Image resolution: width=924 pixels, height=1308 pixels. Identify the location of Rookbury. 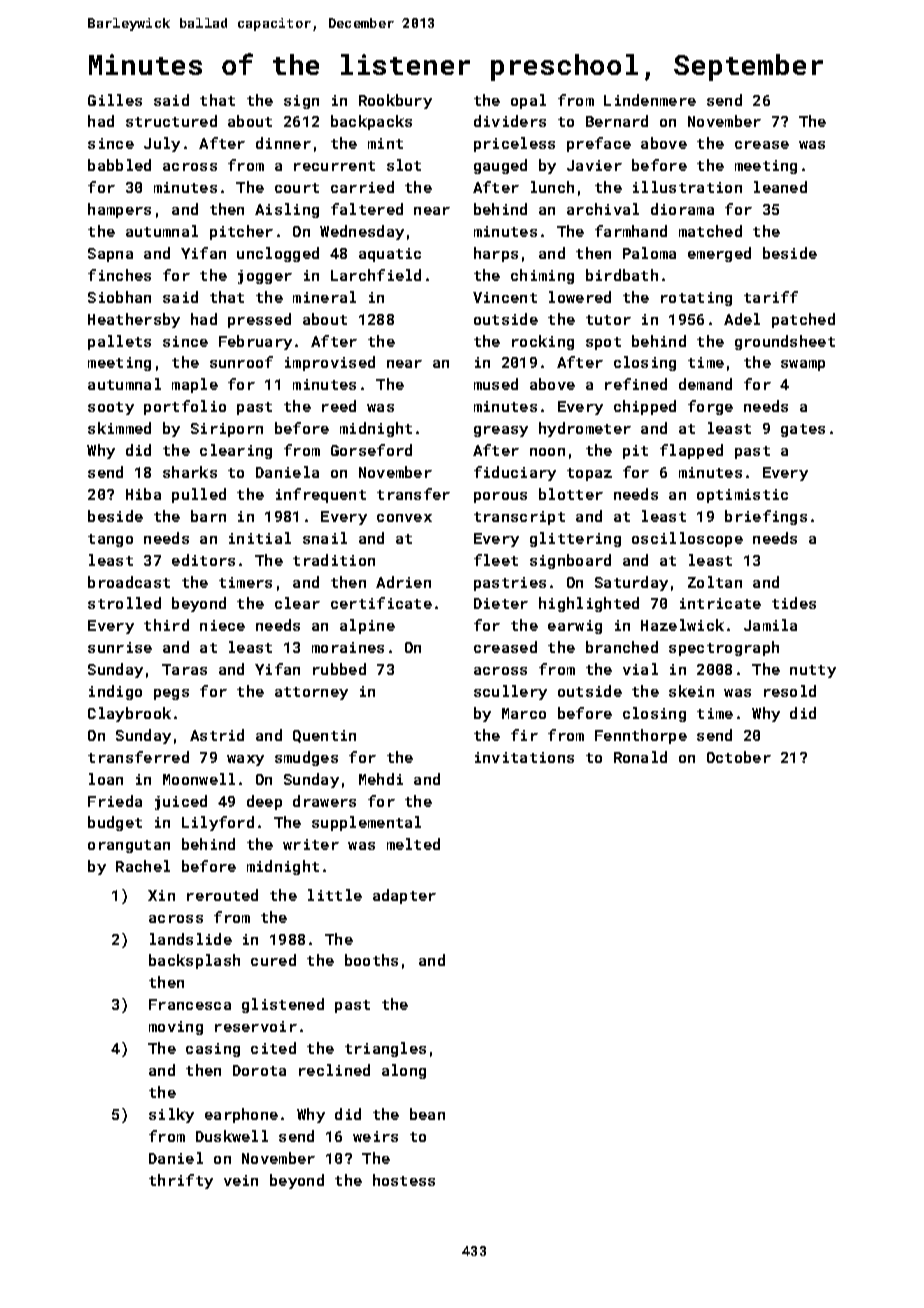
(395, 101).
